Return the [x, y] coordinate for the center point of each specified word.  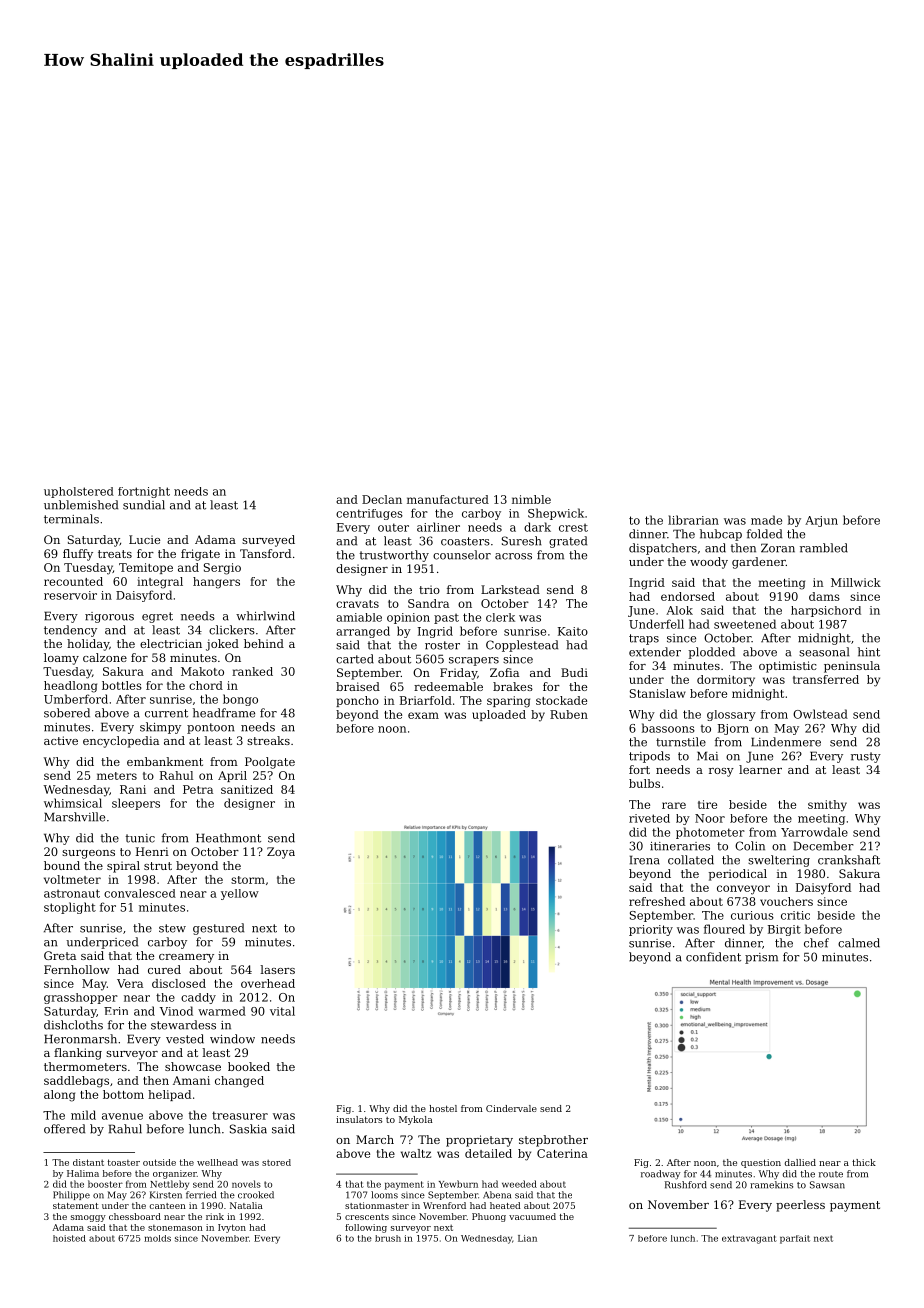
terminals [71, 519]
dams [824, 596]
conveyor [743, 890]
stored [276, 1162]
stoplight [70, 908]
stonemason [175, 1228]
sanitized [247, 789]
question [761, 1163]
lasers [277, 969]
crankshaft [849, 860]
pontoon [210, 728]
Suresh [521, 541]
